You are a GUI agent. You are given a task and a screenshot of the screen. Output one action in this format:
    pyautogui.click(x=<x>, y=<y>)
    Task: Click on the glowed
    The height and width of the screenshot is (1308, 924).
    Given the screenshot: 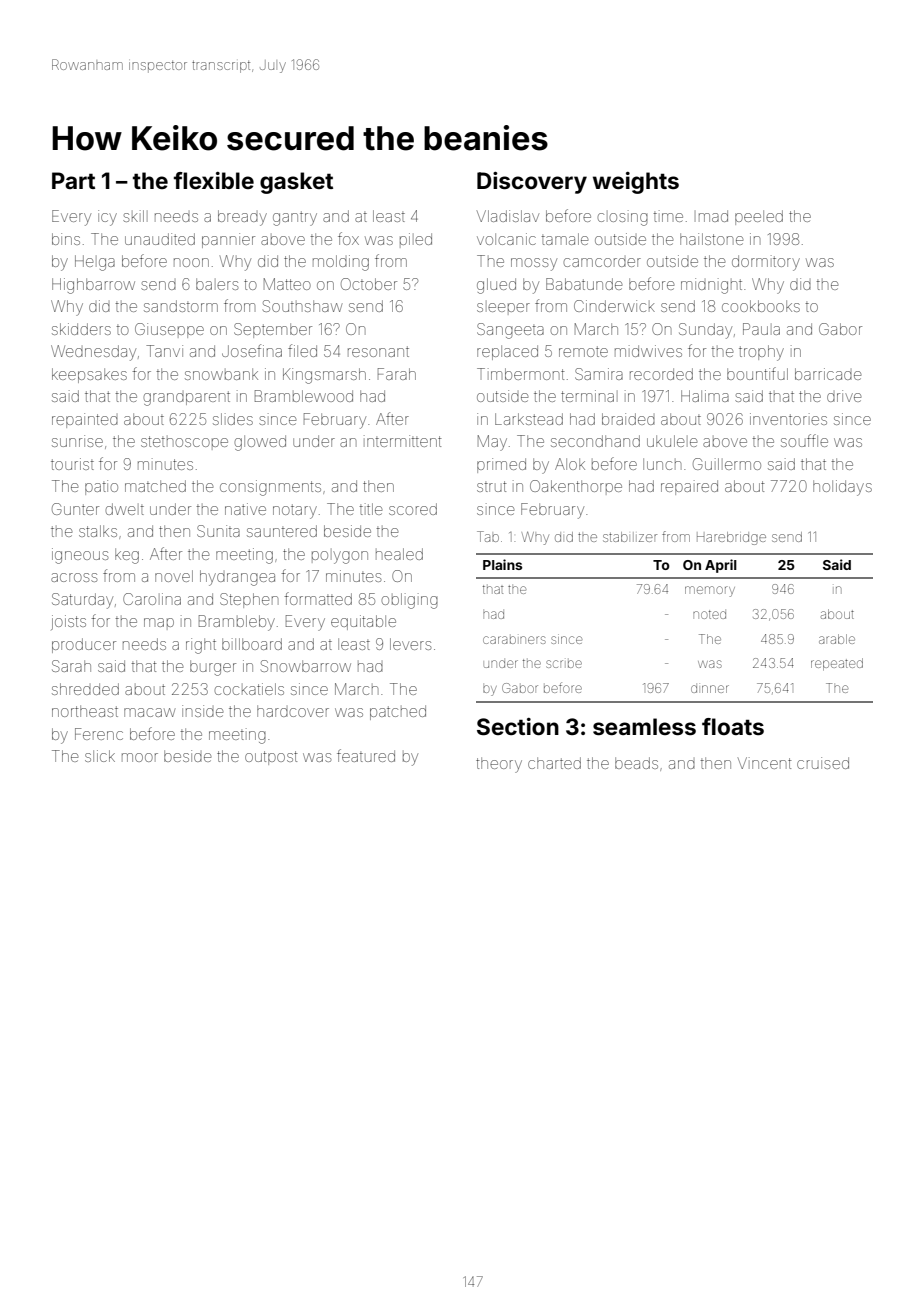 What is the action you would take?
    pyautogui.click(x=260, y=443)
